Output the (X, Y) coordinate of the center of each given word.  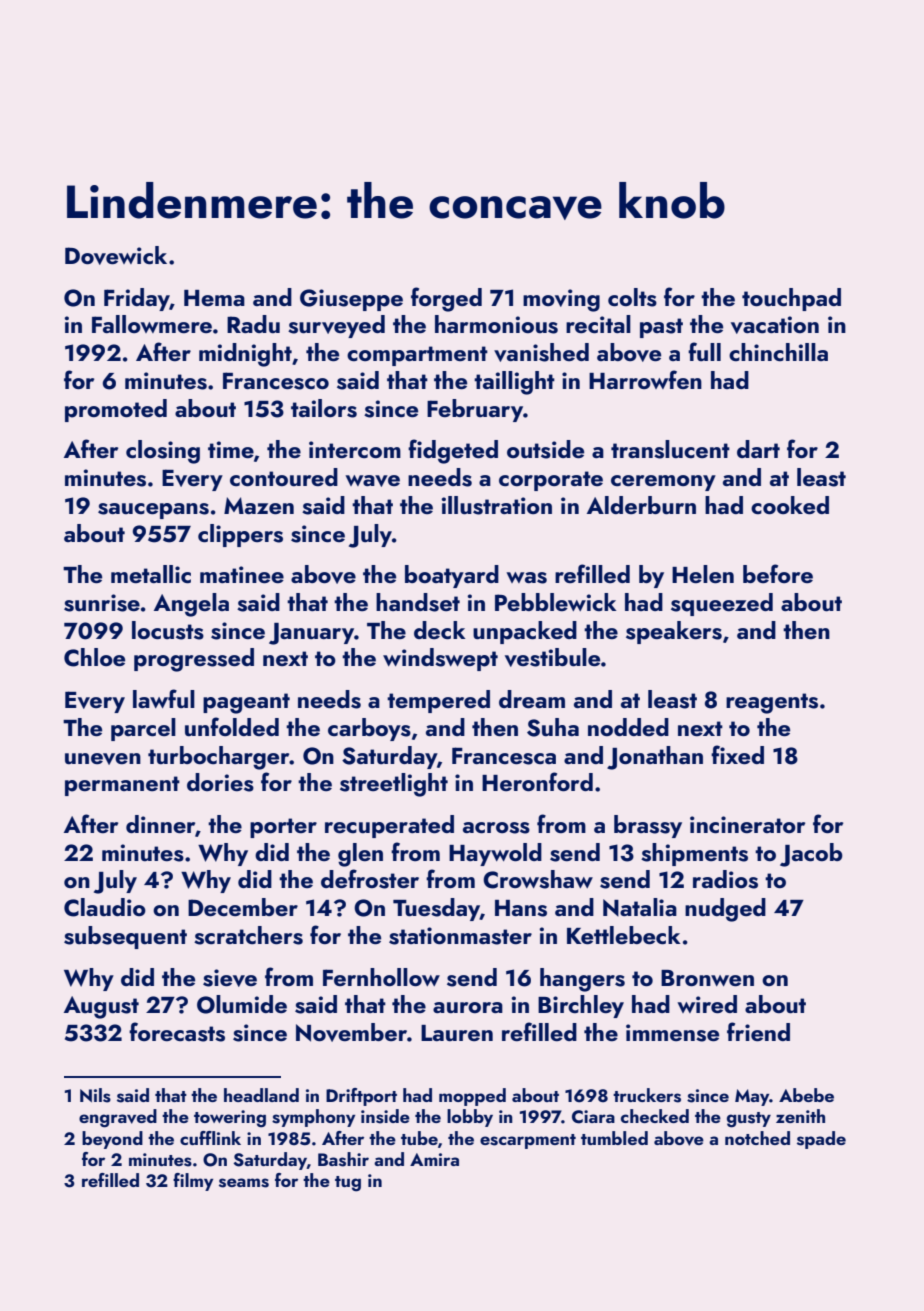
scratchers (248, 935)
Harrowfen (645, 379)
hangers (582, 980)
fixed (737, 755)
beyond (112, 1140)
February (475, 410)
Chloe (94, 657)
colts (632, 297)
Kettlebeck (624, 935)
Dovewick (116, 255)
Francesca (504, 756)
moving (561, 300)
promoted (116, 410)
